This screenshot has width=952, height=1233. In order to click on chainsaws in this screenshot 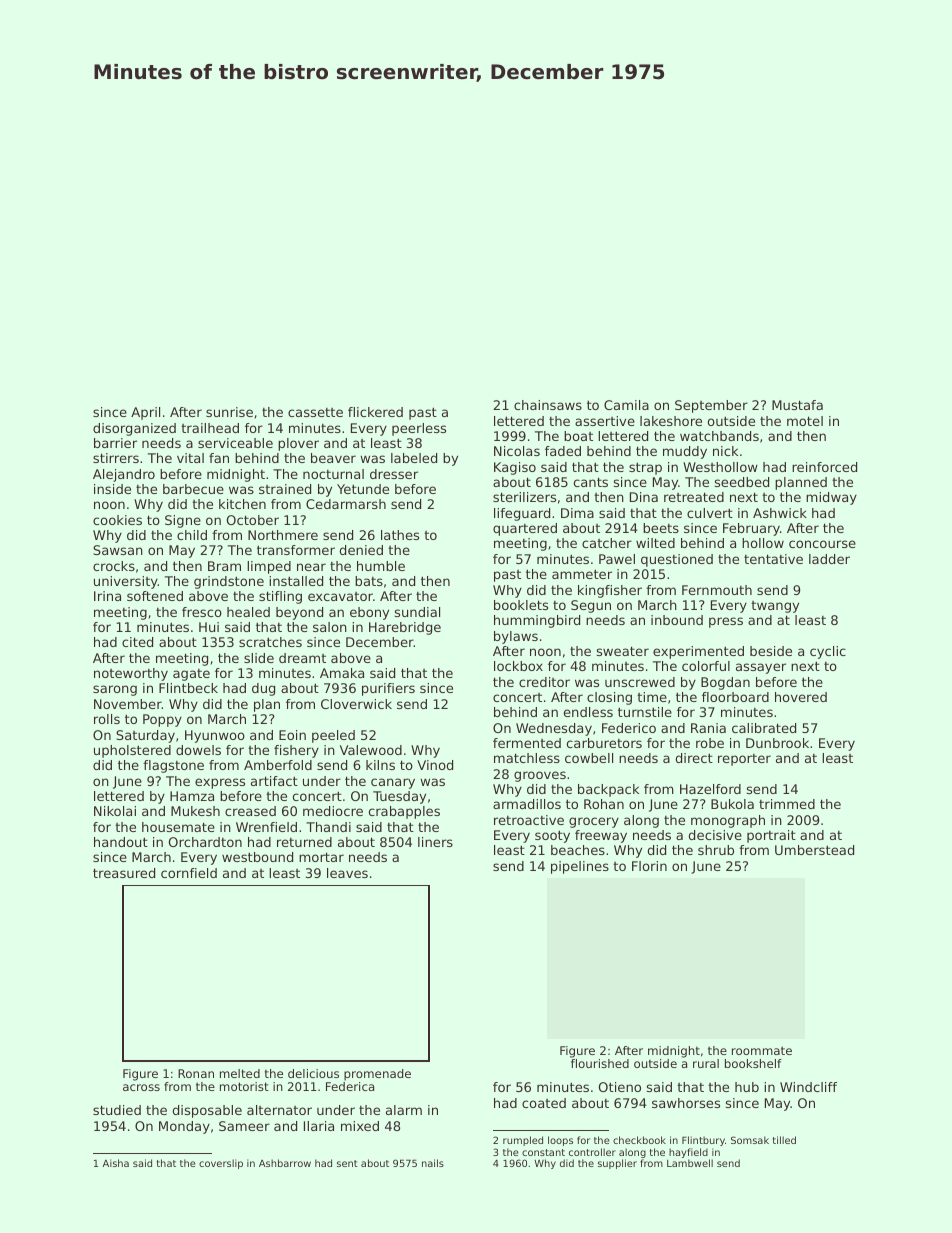, I will do `click(548, 405)`.
